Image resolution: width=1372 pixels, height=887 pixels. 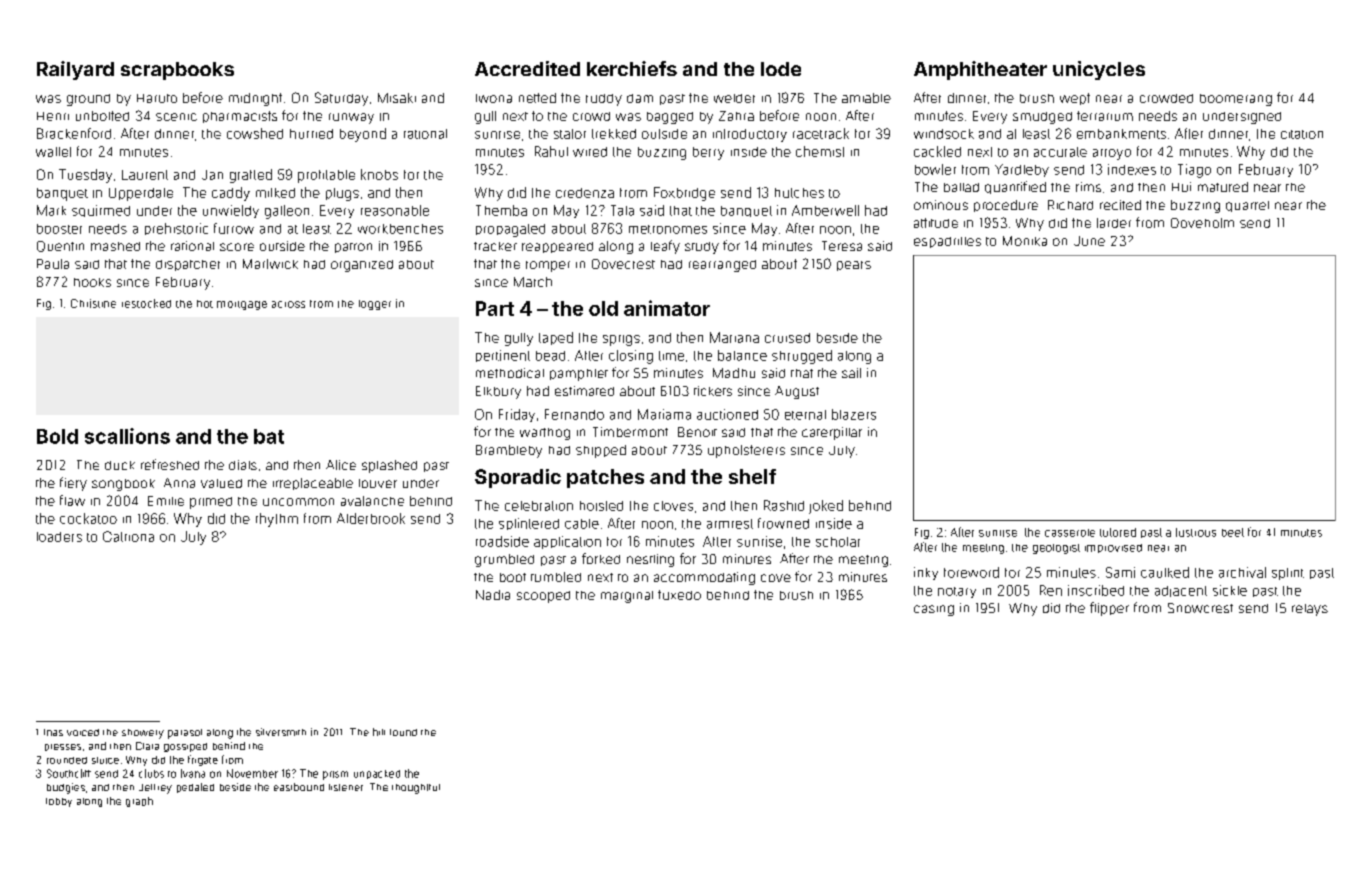 I want to click on lustrous, so click(x=1196, y=532).
